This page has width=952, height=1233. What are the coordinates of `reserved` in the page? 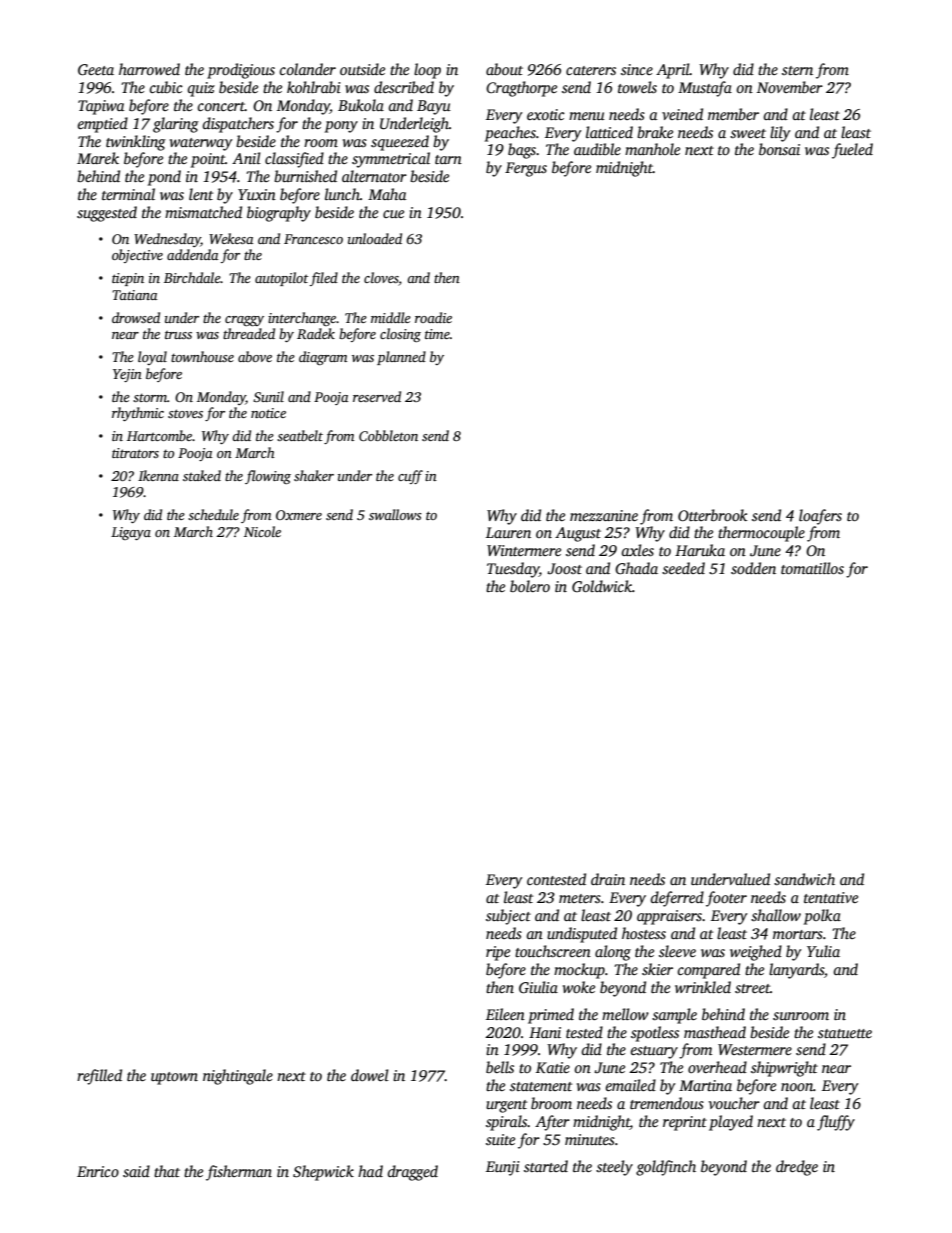 It's located at (377, 396).
